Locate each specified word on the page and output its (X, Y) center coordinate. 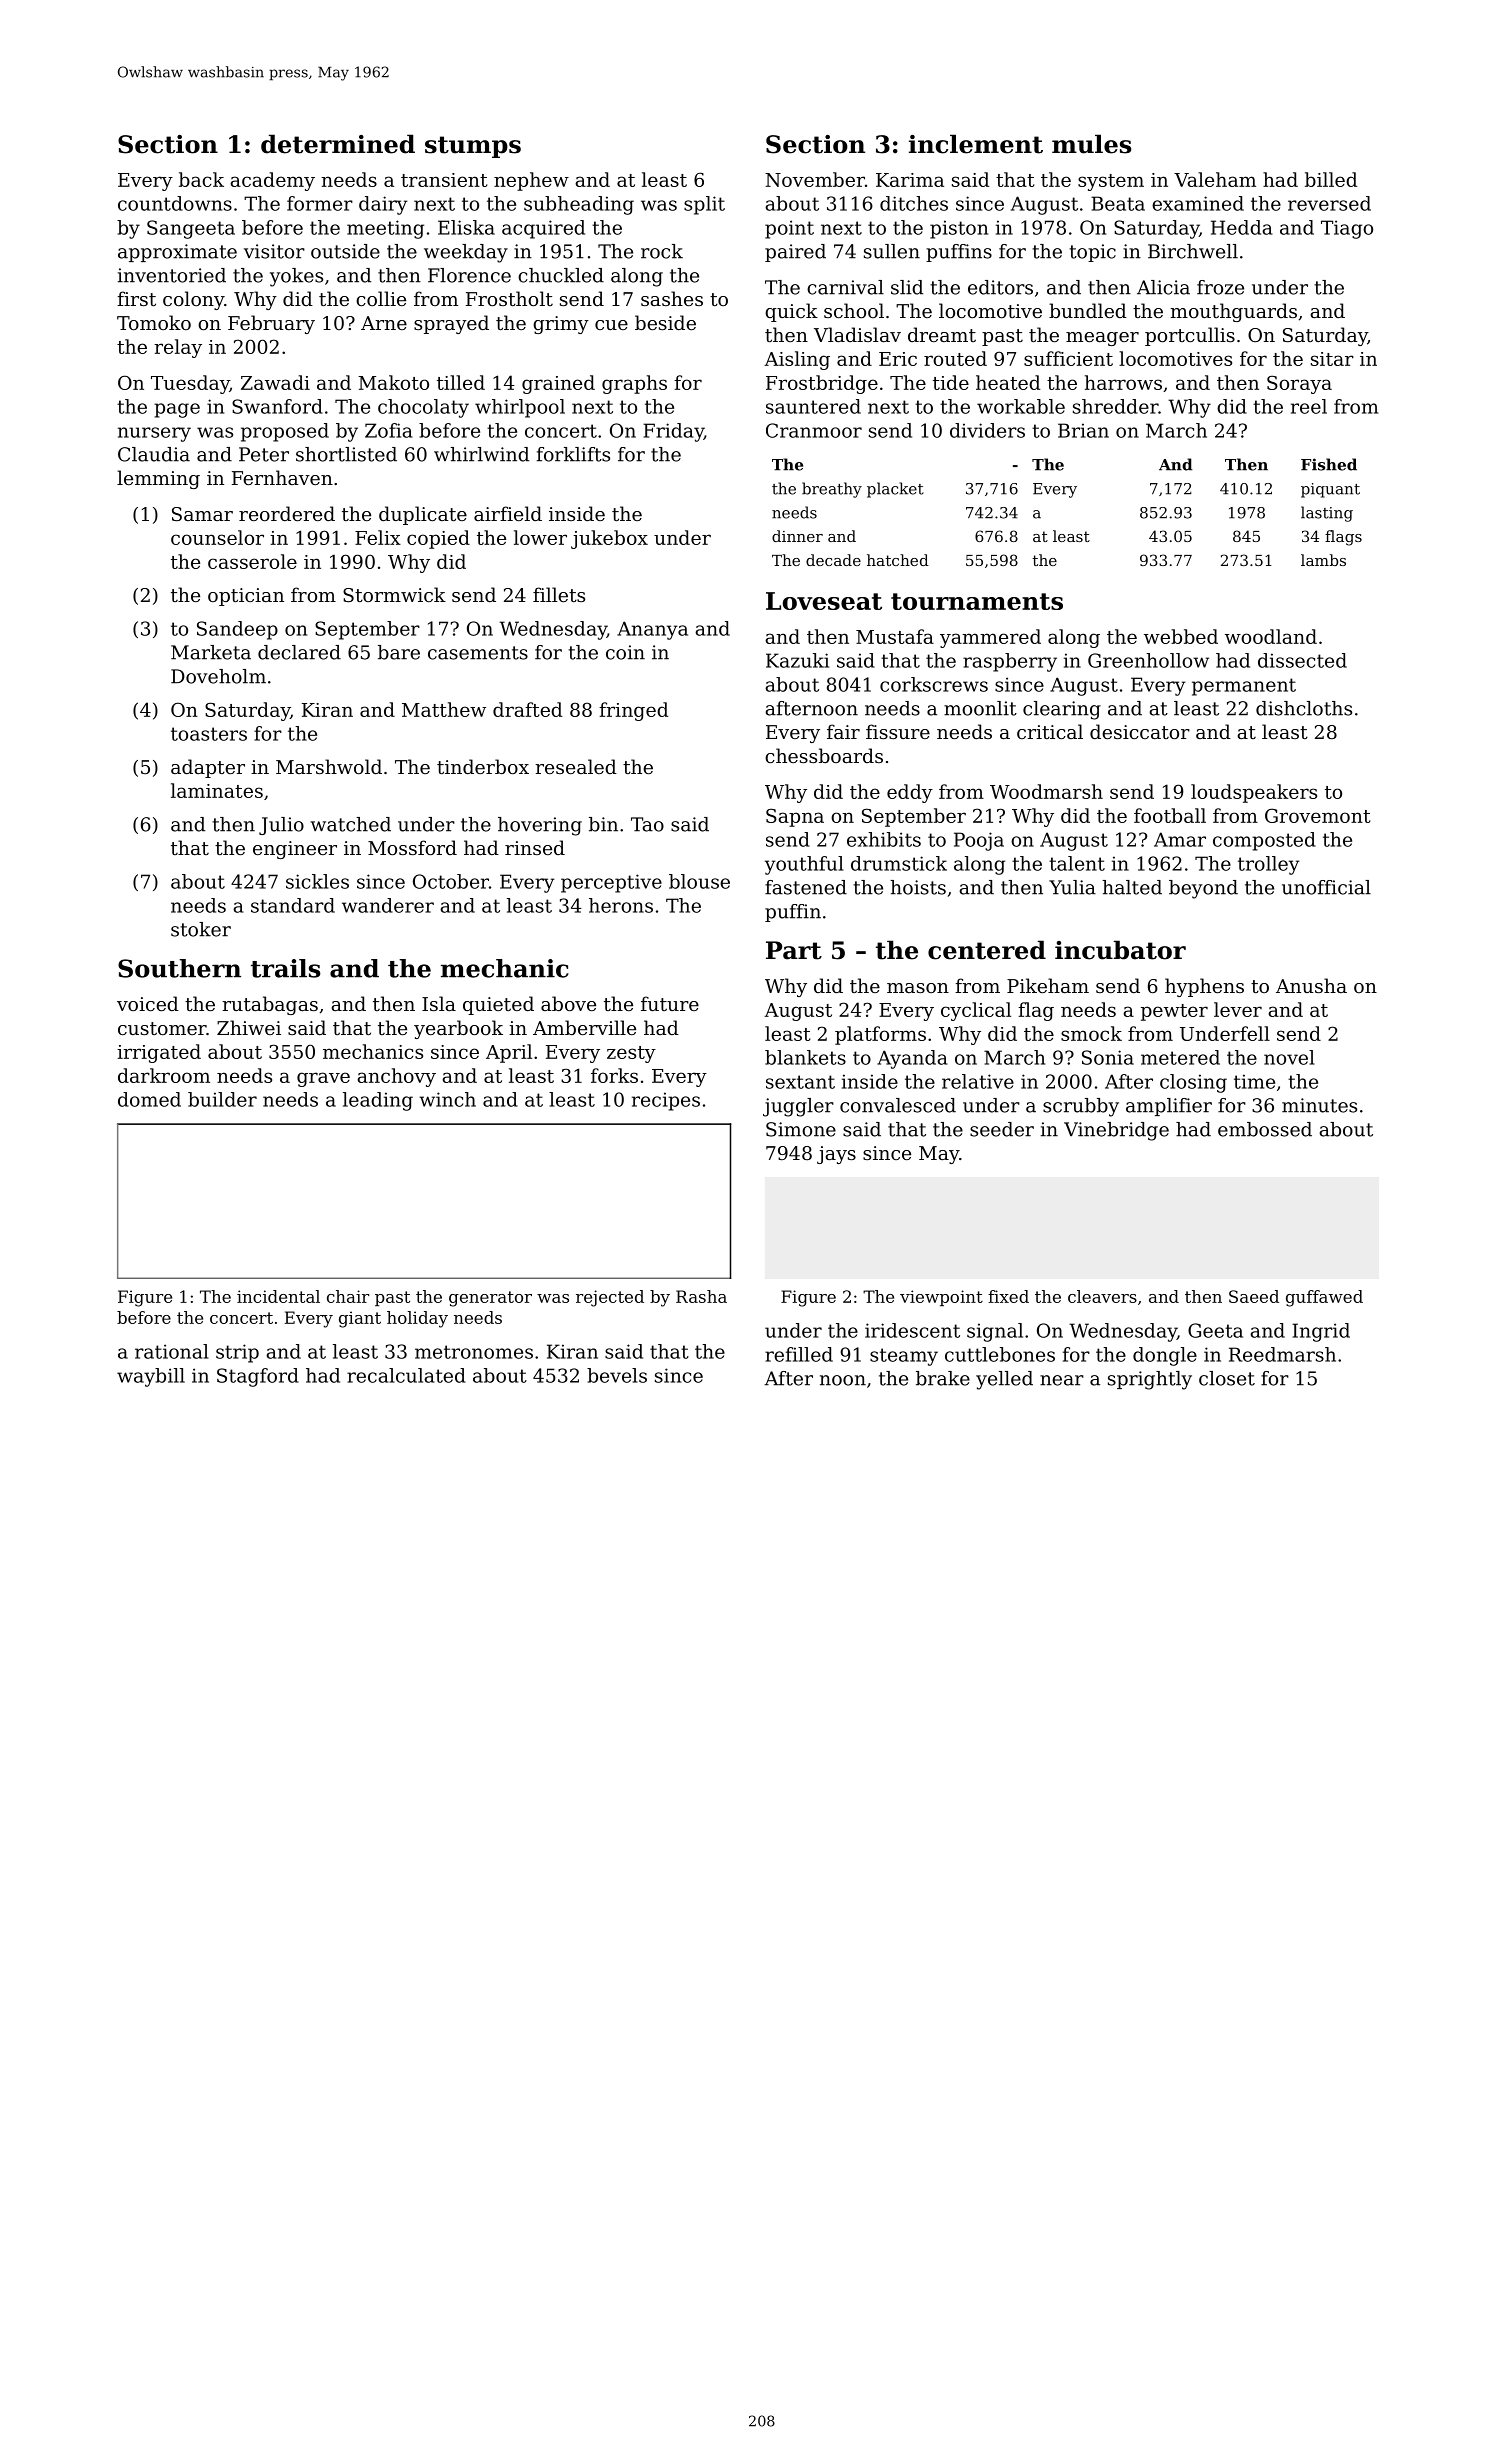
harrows (1123, 382)
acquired (543, 229)
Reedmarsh (1282, 1354)
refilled (799, 1354)
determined (338, 144)
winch (447, 1099)
